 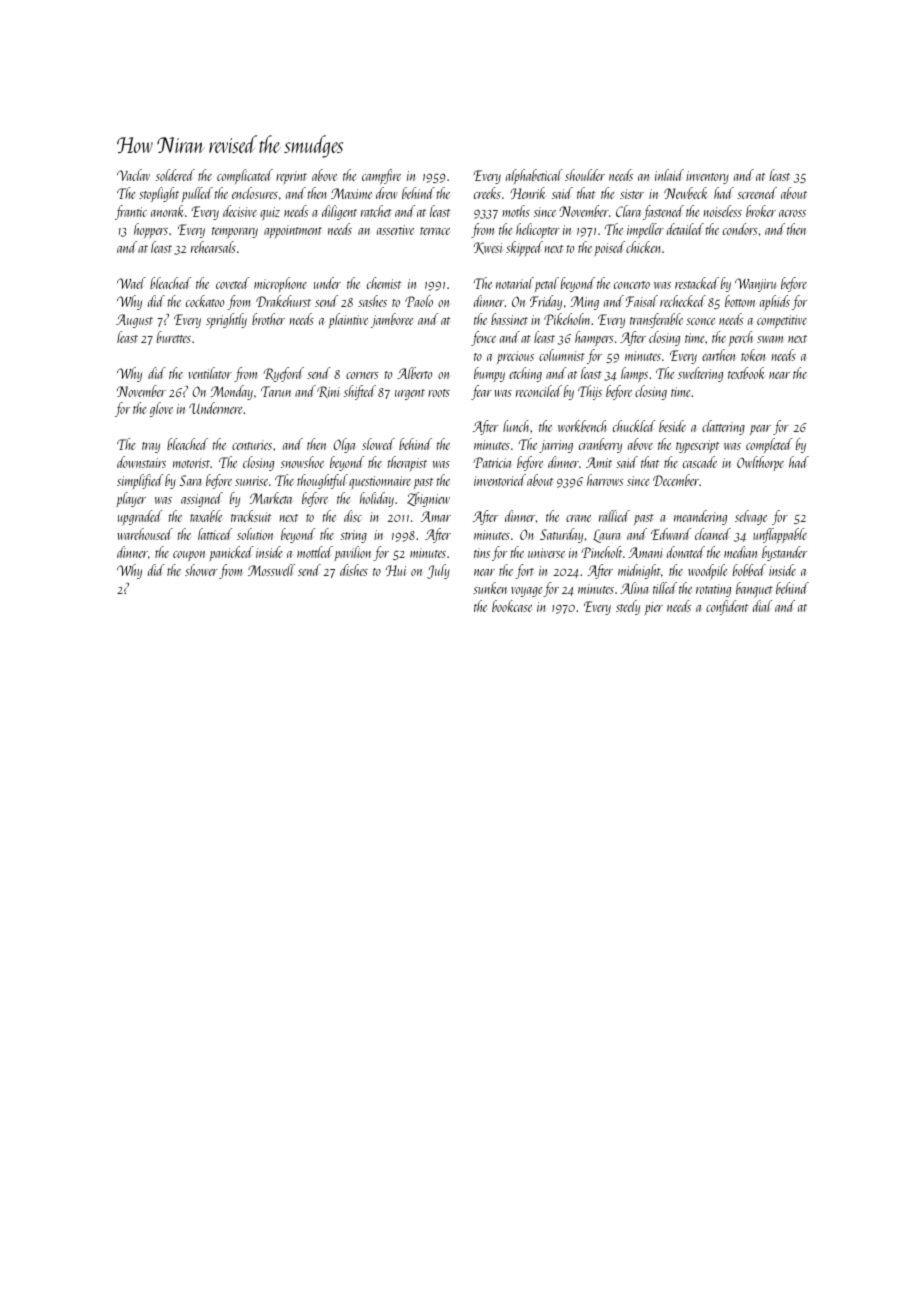 I want to click on lamps, so click(x=634, y=374).
